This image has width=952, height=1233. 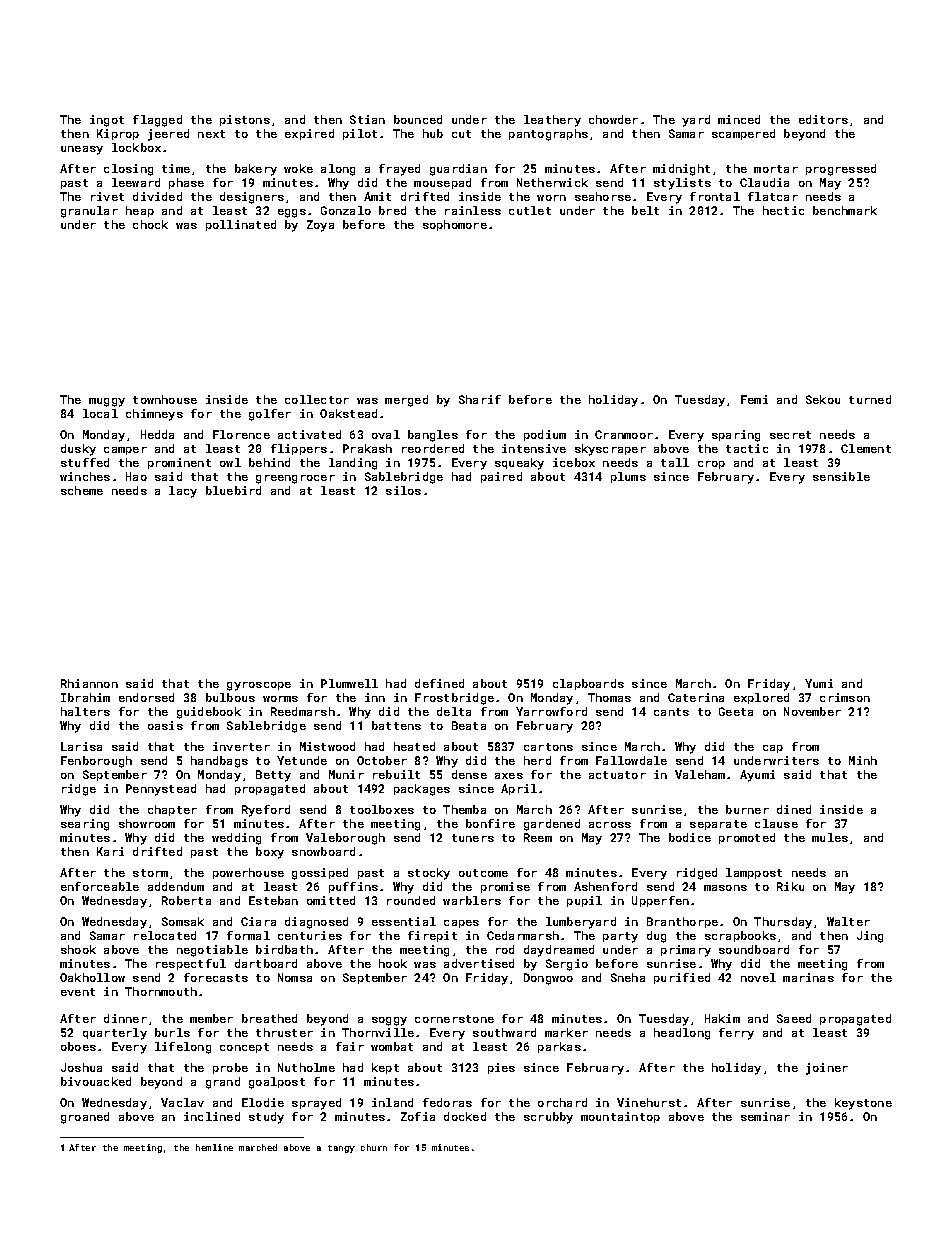 What do you see at coordinates (85, 825) in the image?
I see `searing` at bounding box center [85, 825].
